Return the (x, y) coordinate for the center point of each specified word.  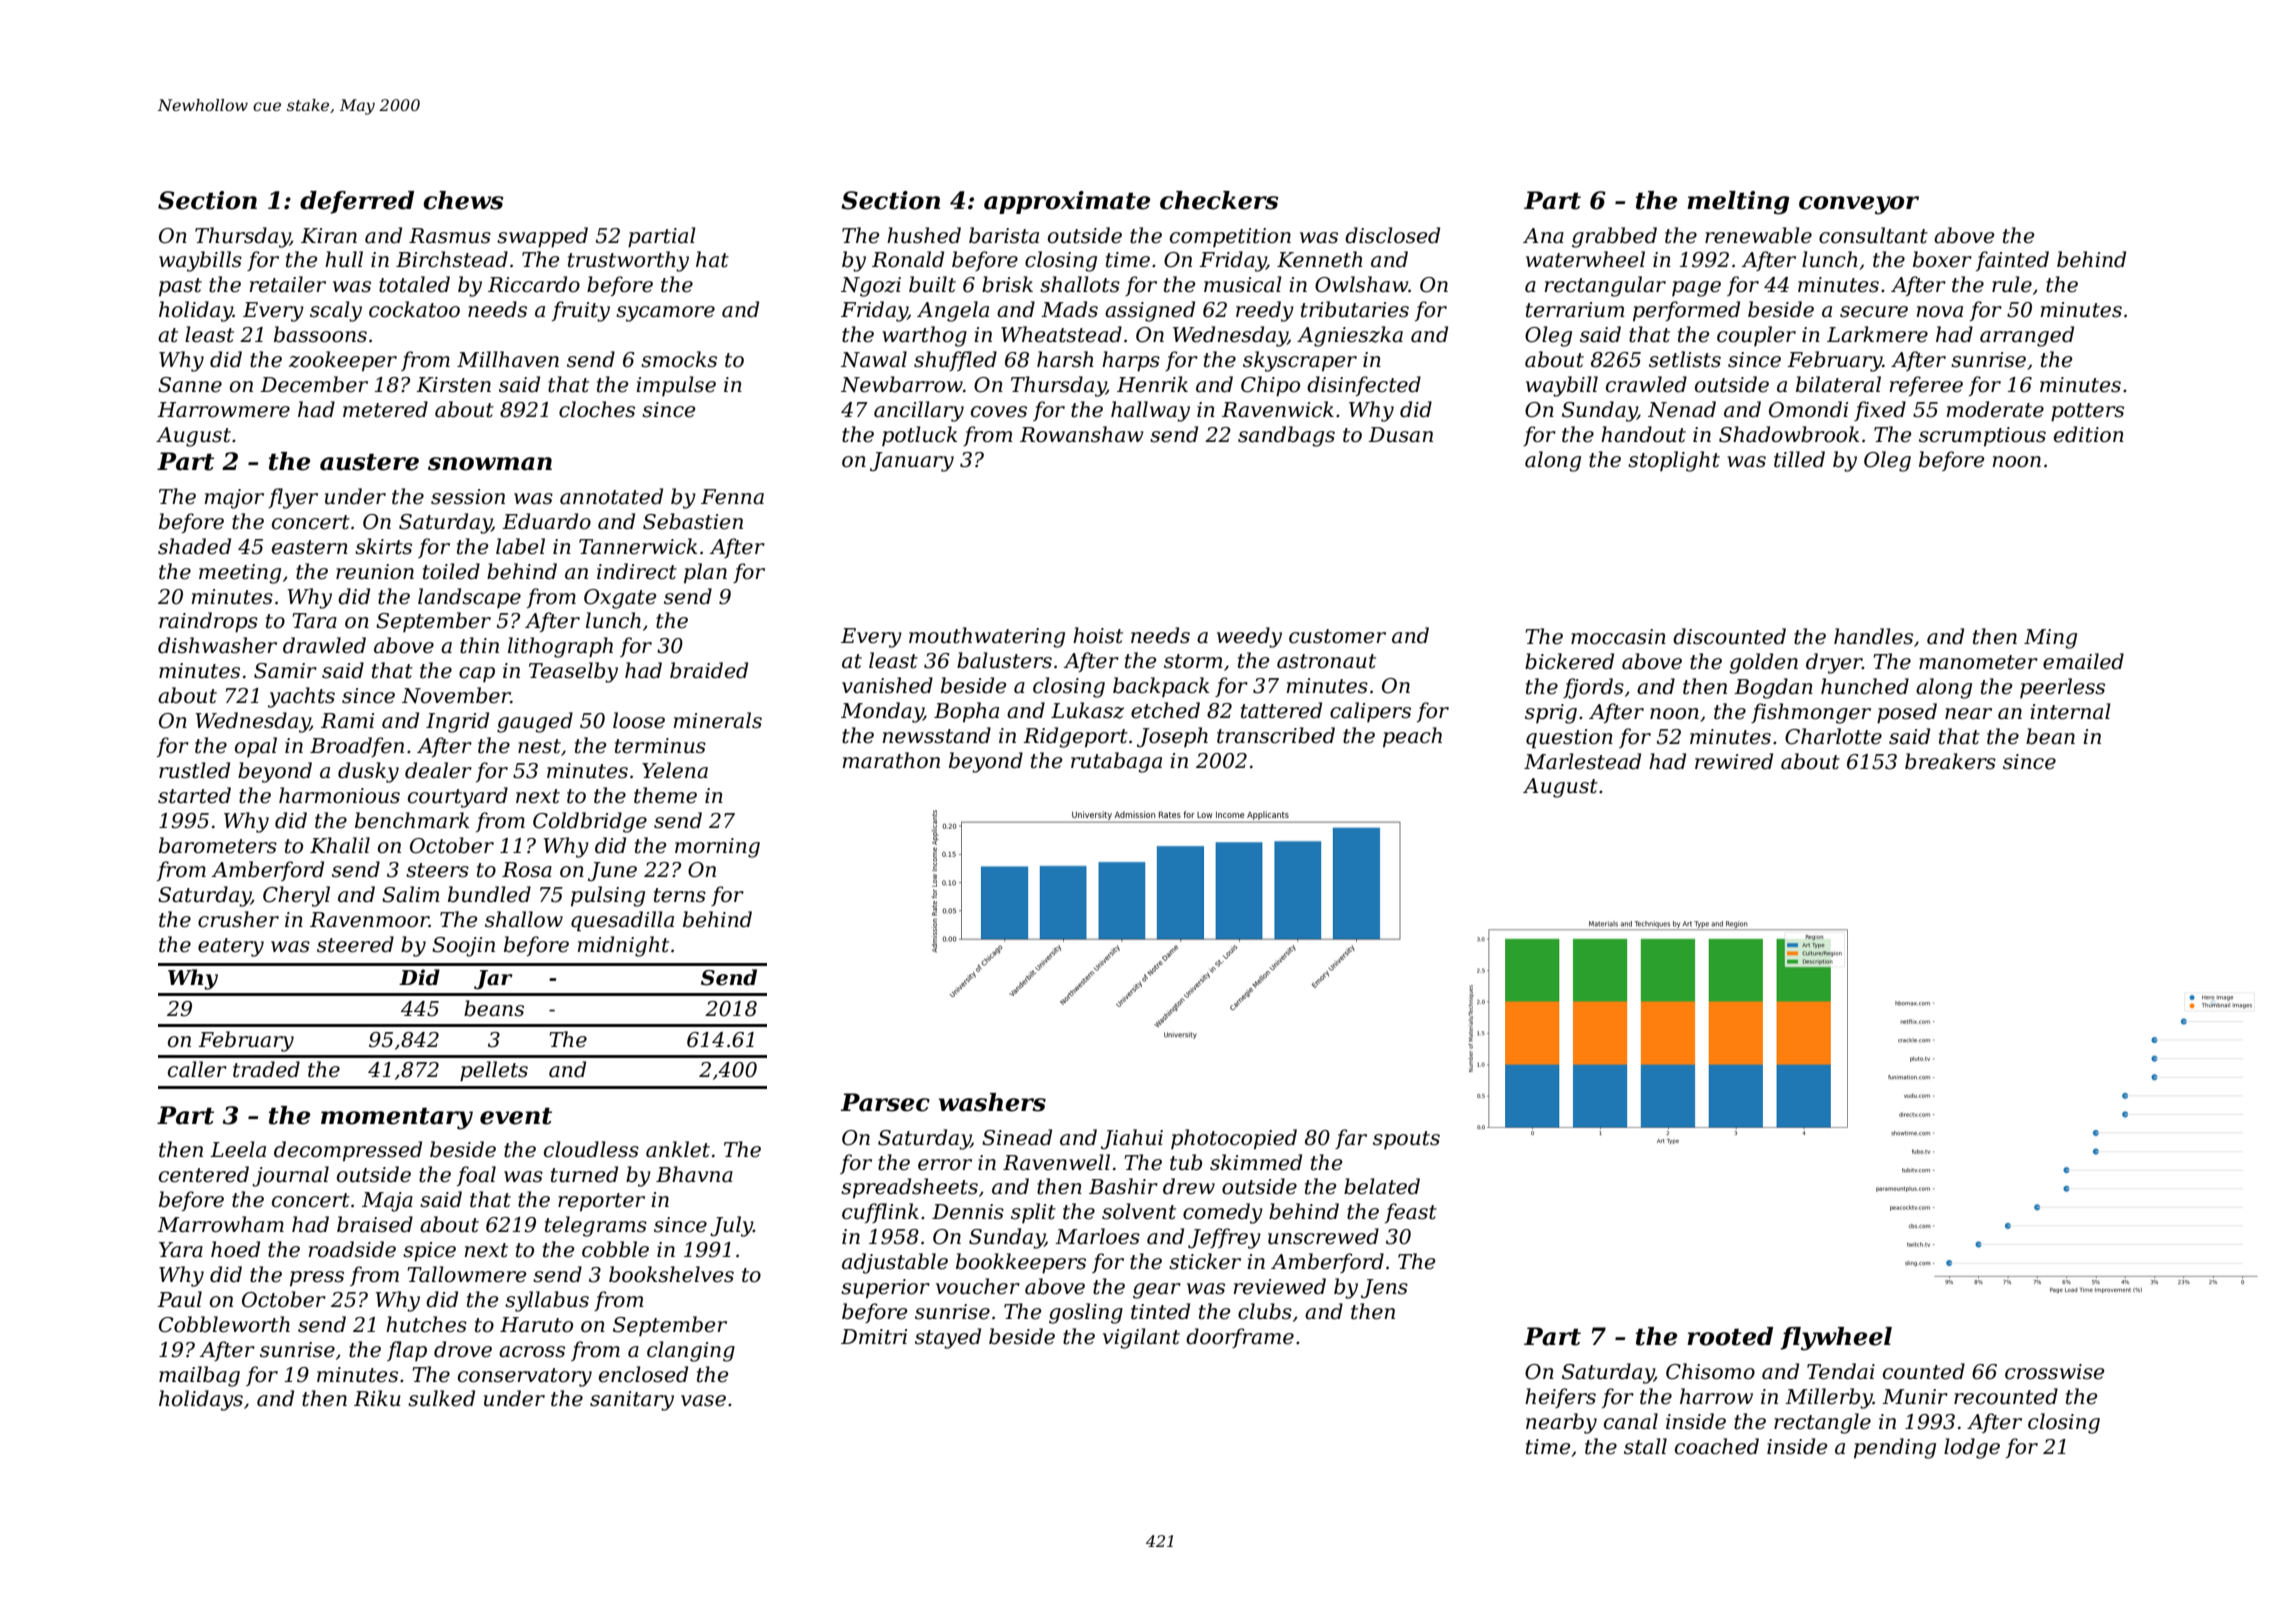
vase (703, 1401)
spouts (1406, 1140)
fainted (2012, 261)
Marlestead (1582, 761)
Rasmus (450, 236)
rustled (194, 770)
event (516, 1116)
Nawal (874, 359)
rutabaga (1116, 762)
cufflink (880, 1213)
